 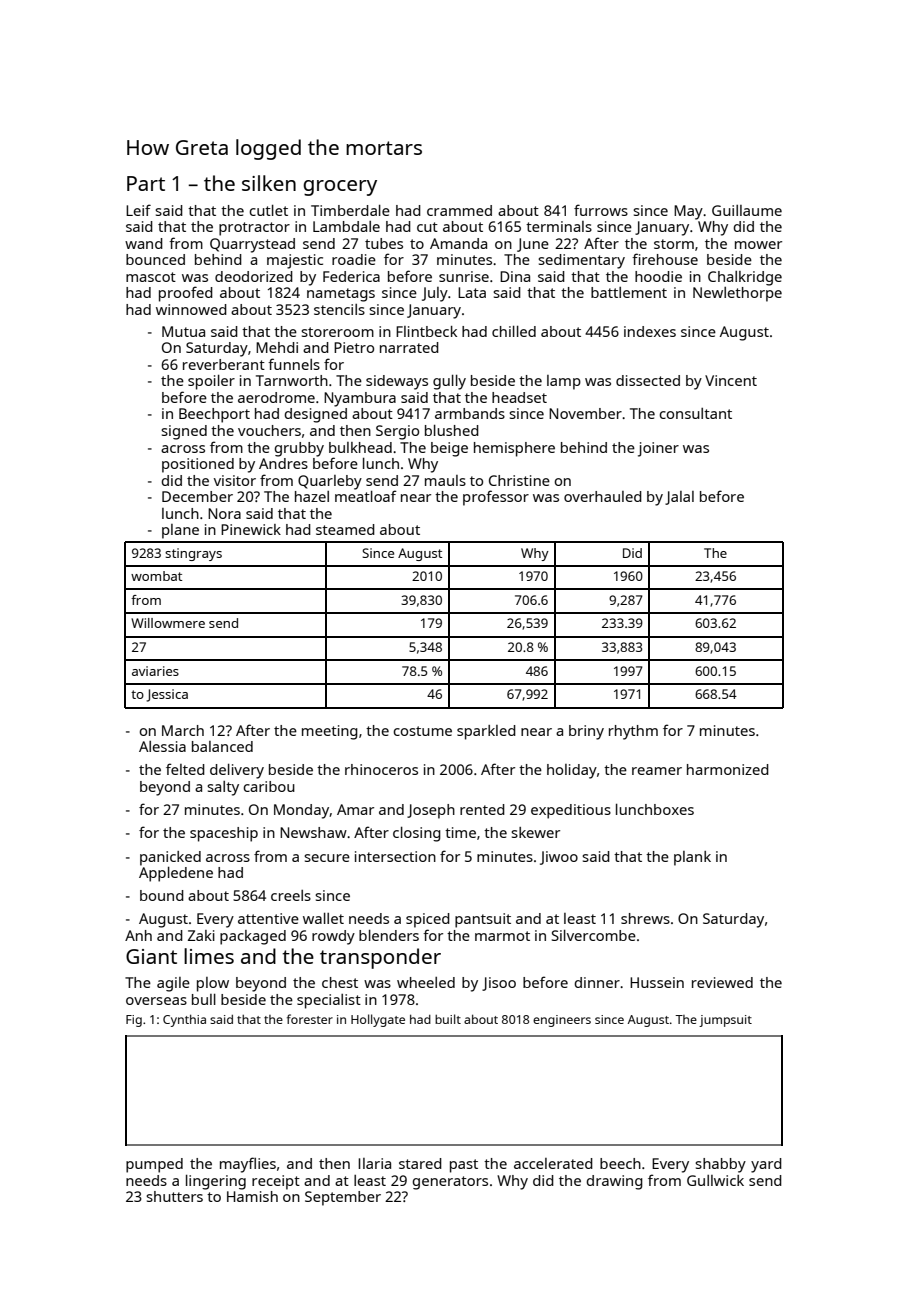 I want to click on silken, so click(x=269, y=183).
